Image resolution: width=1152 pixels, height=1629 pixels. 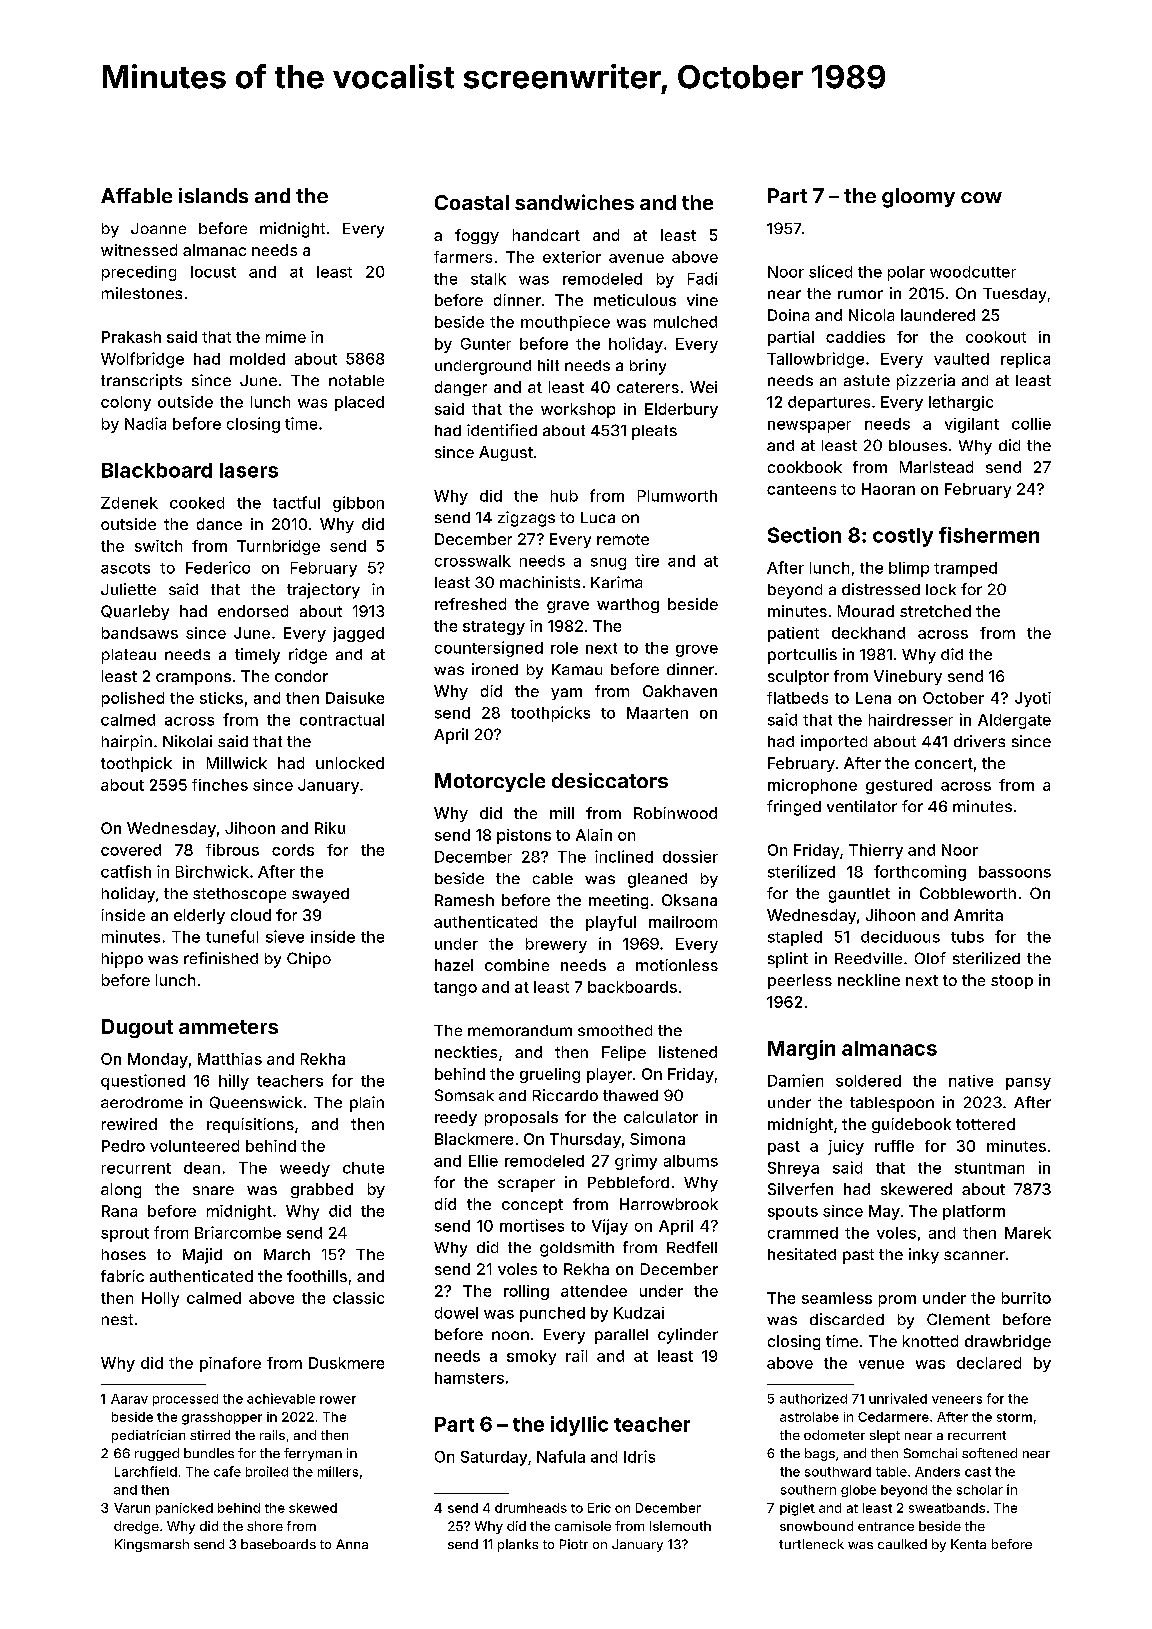 What do you see at coordinates (152, 1545) in the screenshot?
I see `Kingsmarsh` at bounding box center [152, 1545].
